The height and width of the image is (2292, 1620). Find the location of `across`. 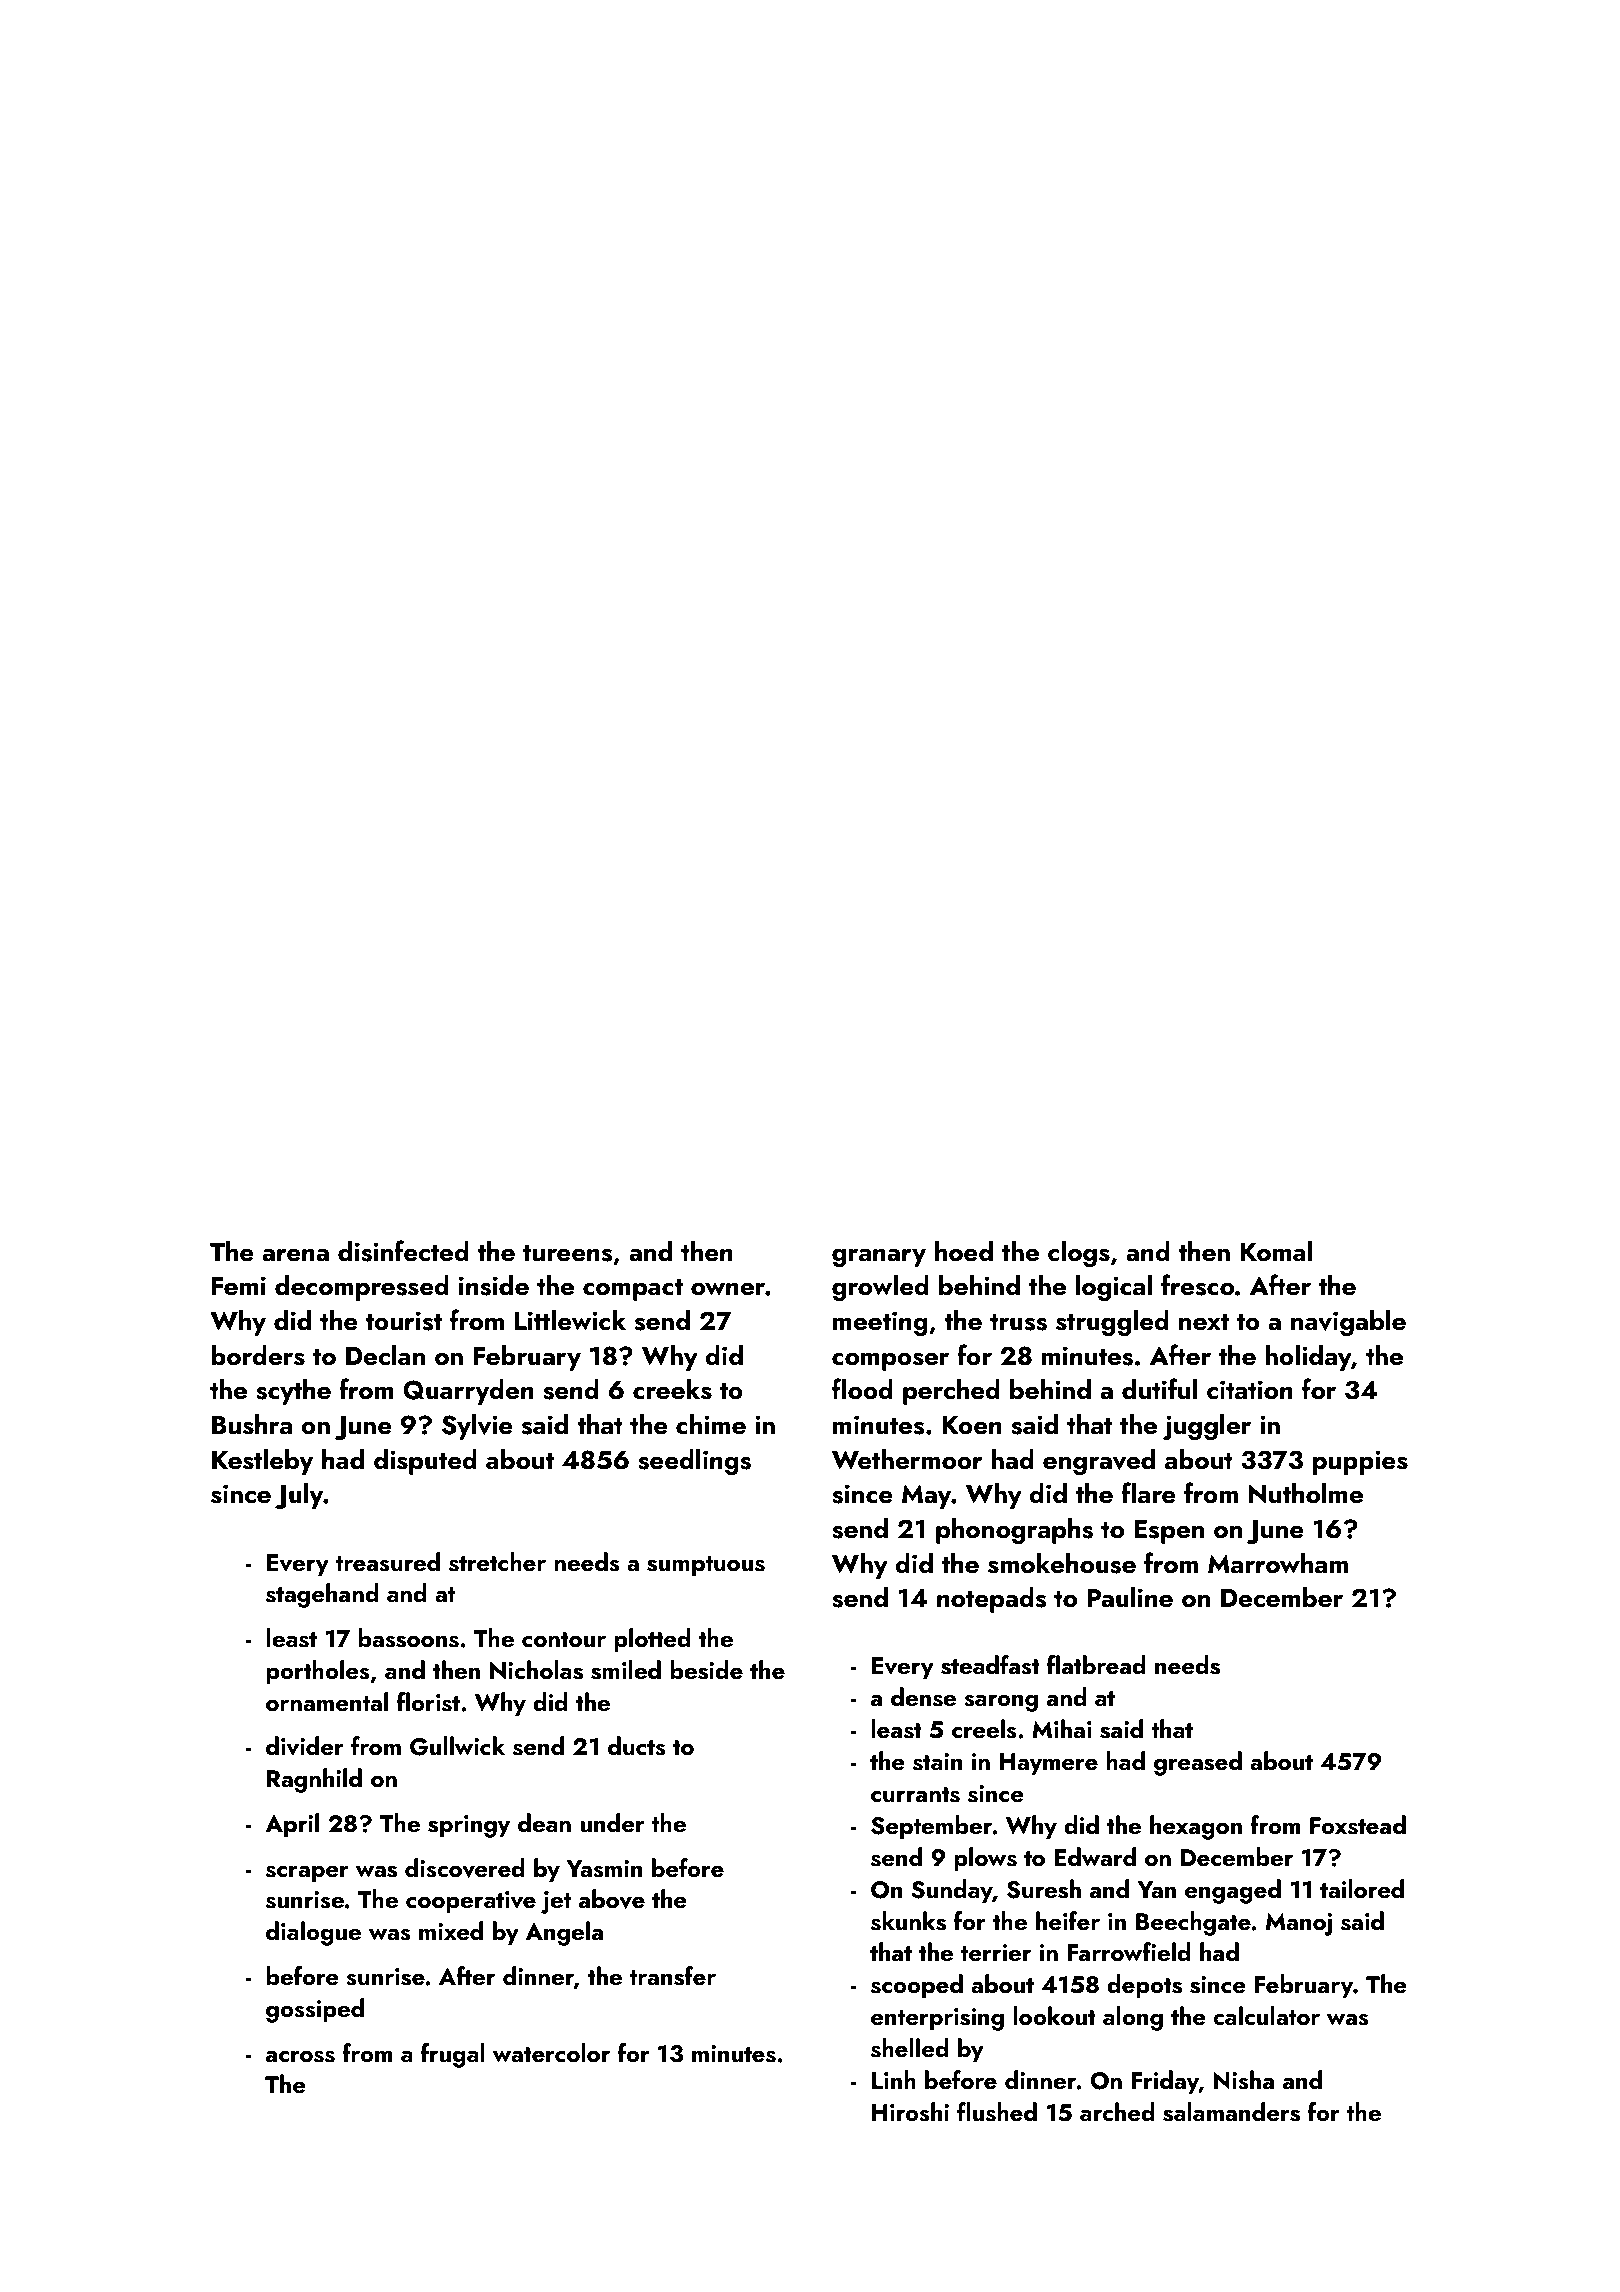

across is located at coordinates (300, 2057).
